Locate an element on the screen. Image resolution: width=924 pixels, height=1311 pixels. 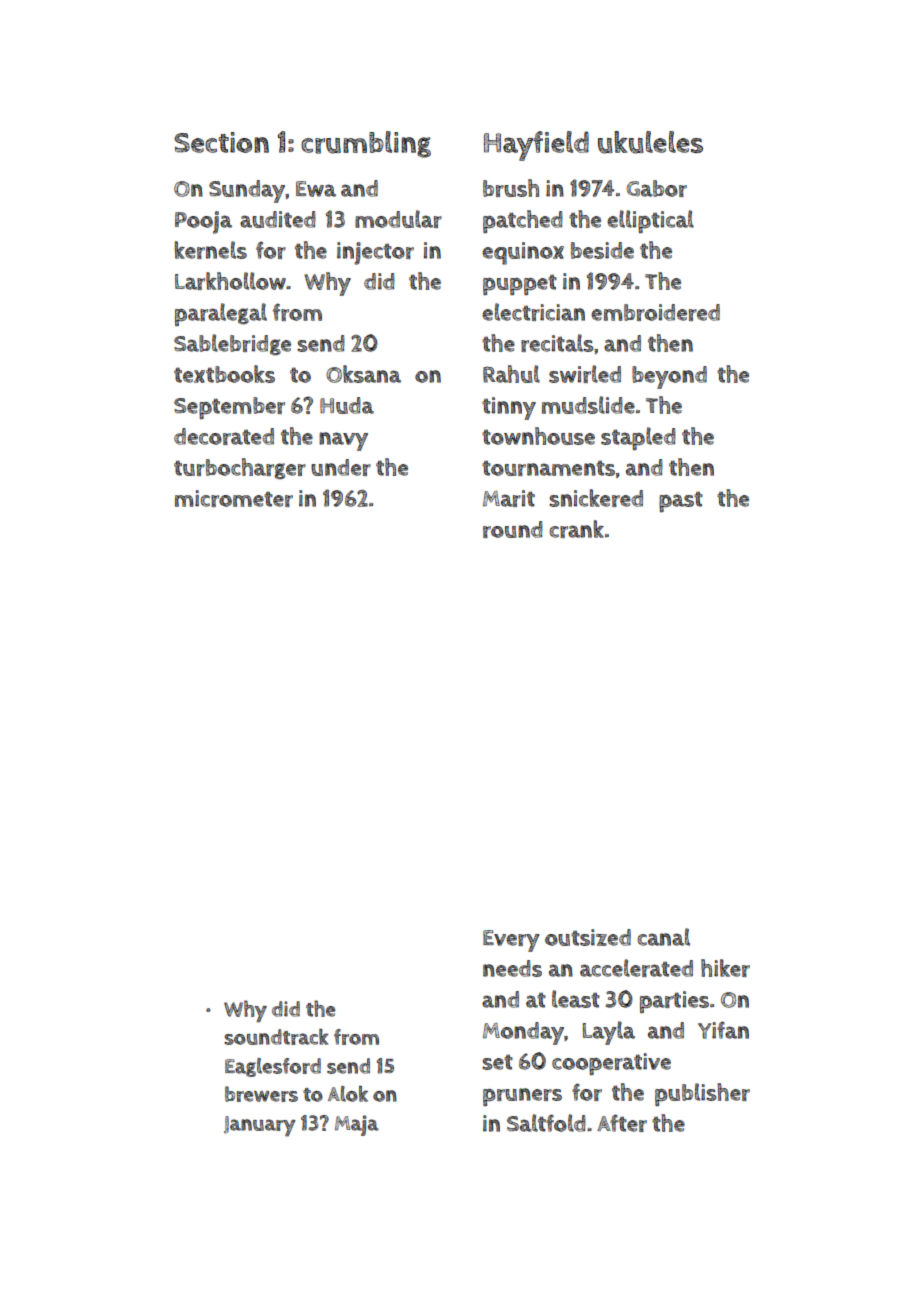
canal is located at coordinates (663, 937).
